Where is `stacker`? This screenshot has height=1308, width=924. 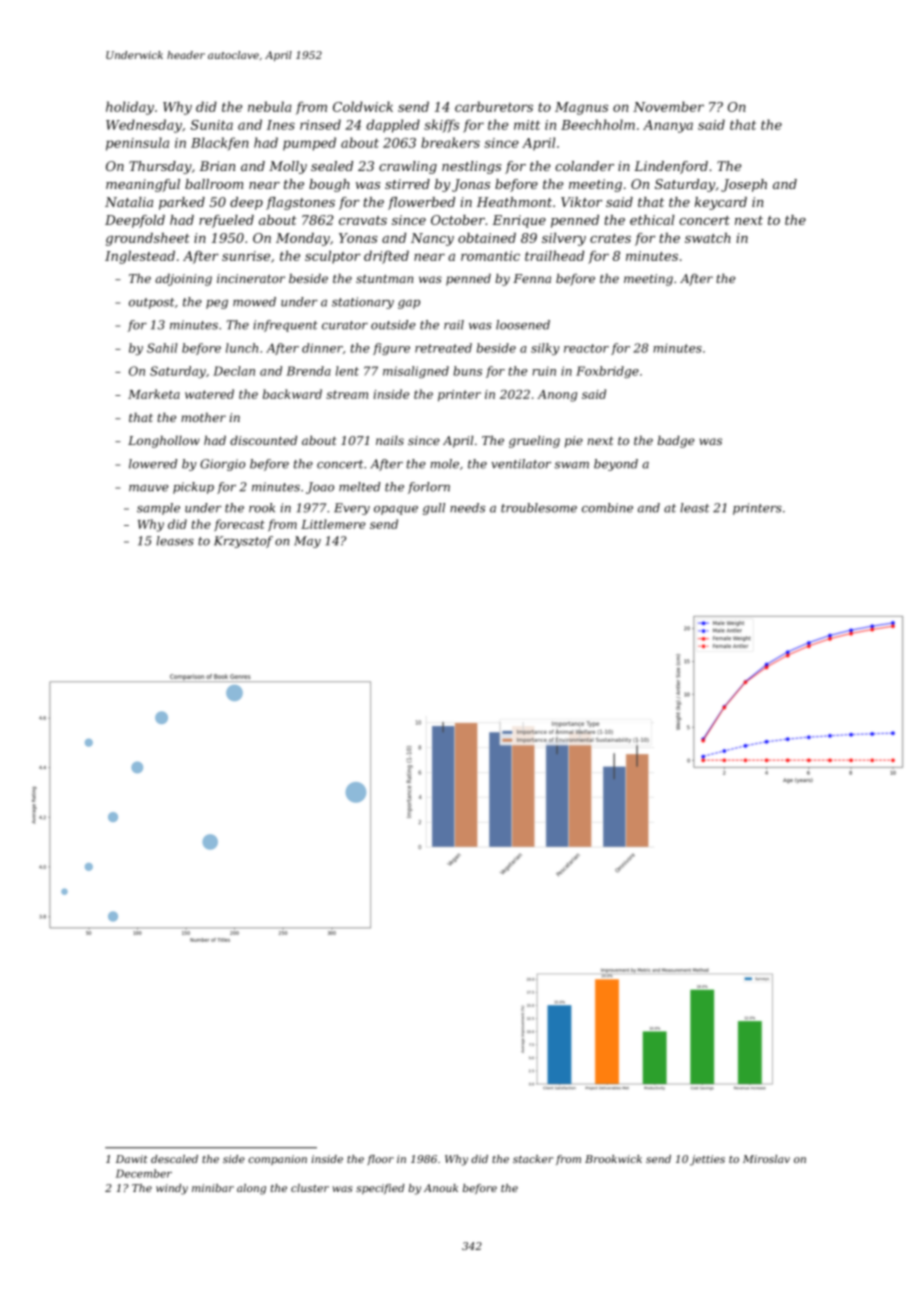 stacker is located at coordinates (533, 1159).
